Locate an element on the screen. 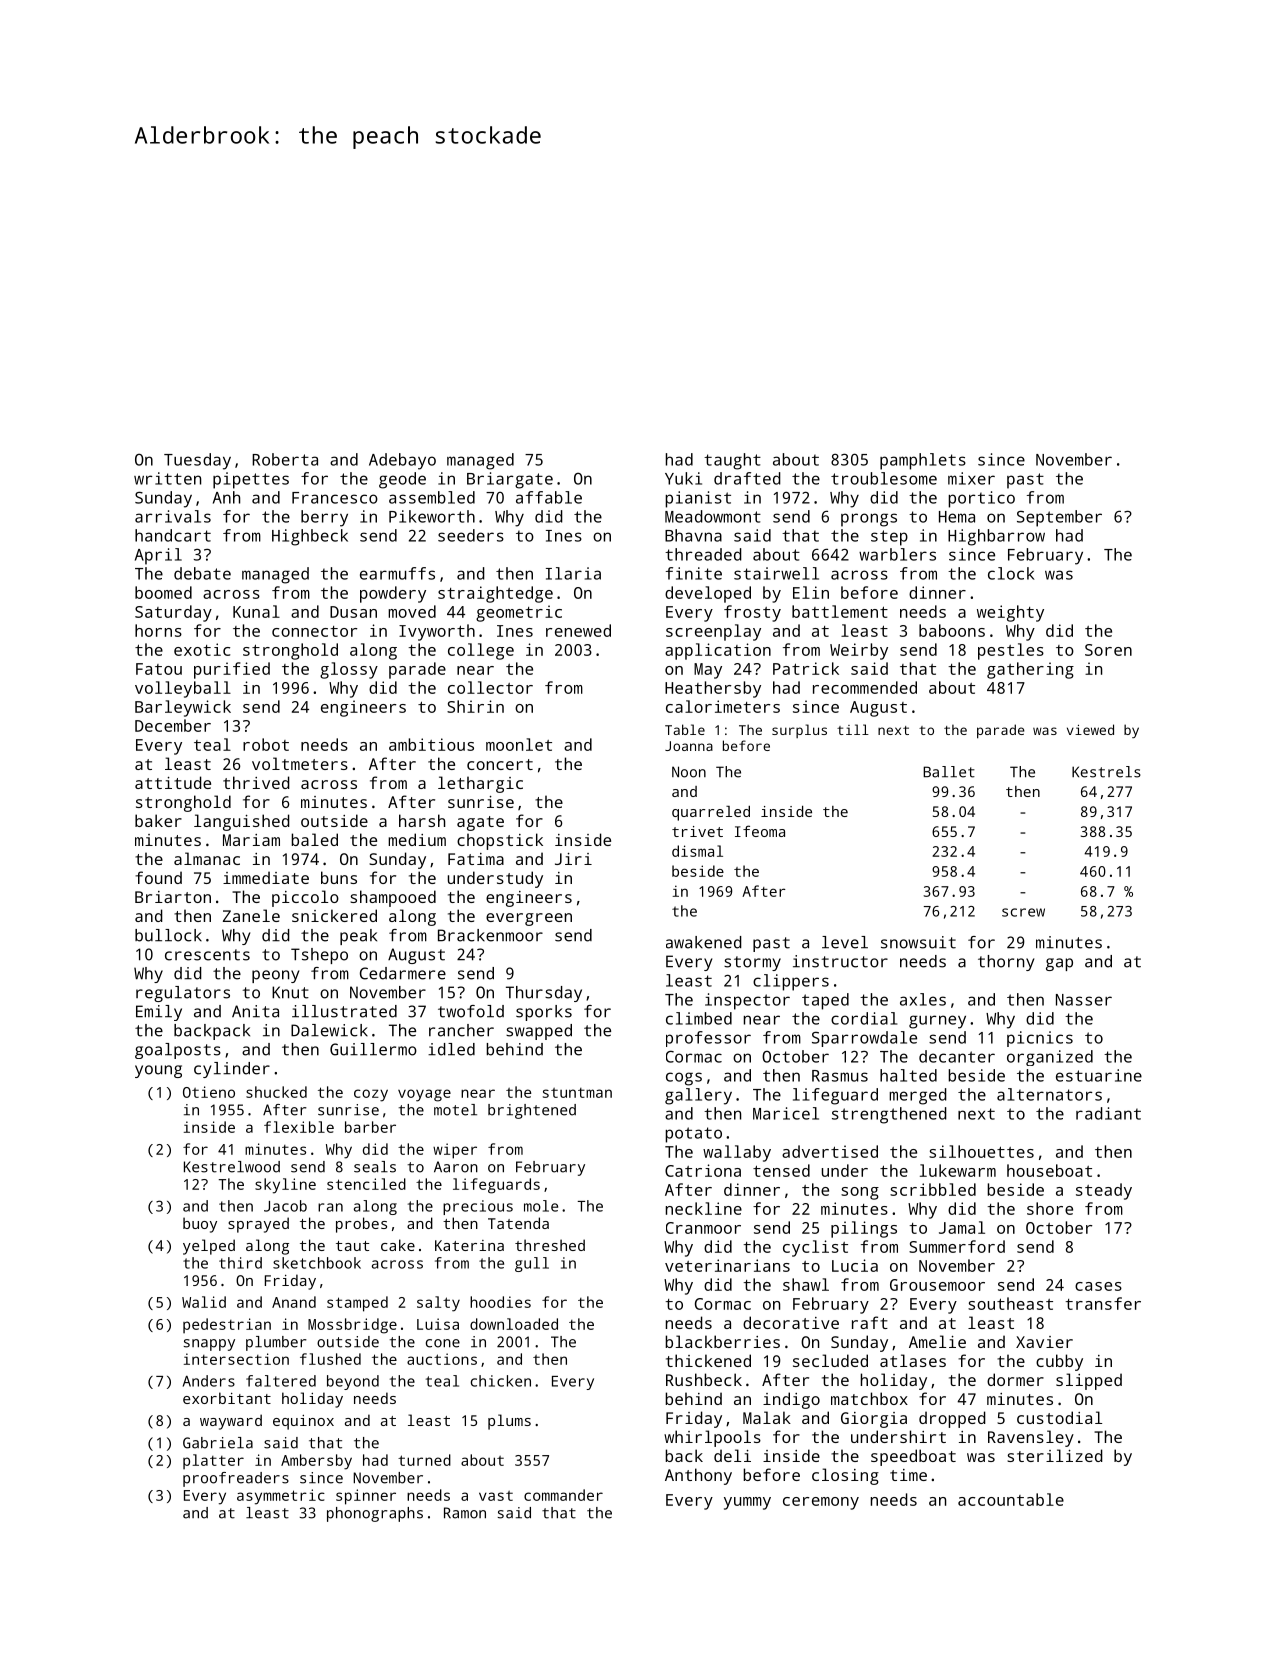 This screenshot has height=1662, width=1284. found is located at coordinates (158, 877).
